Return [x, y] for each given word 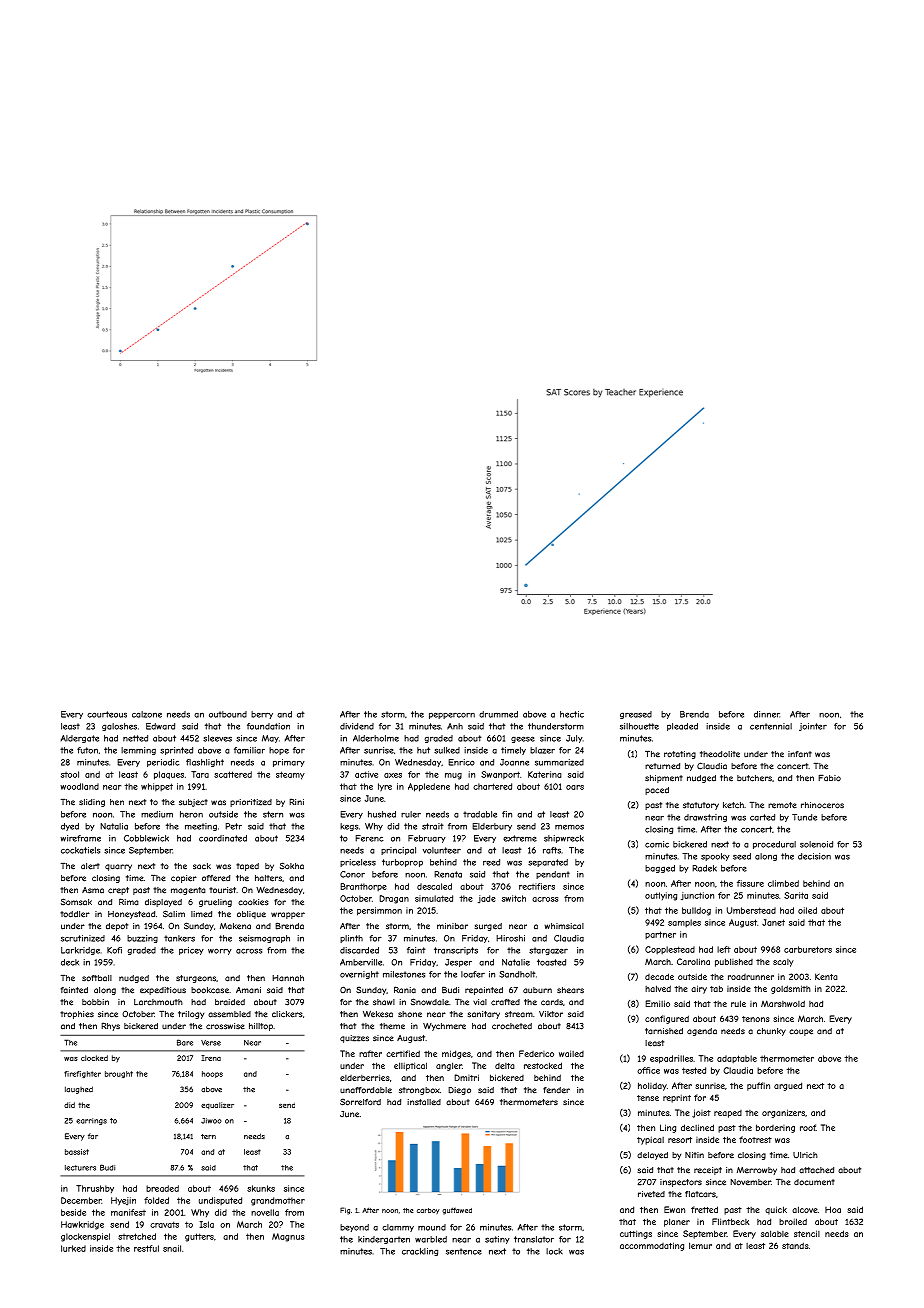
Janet [773, 922]
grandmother [278, 1201]
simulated [434, 898]
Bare [185, 1042]
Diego [459, 1091]
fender [556, 1090]
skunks [261, 1188]
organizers [783, 1113]
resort [680, 1140]
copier [184, 879]
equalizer [217, 1106]
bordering [775, 1128]
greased [636, 715]
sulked [447, 750]
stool [70, 774]
